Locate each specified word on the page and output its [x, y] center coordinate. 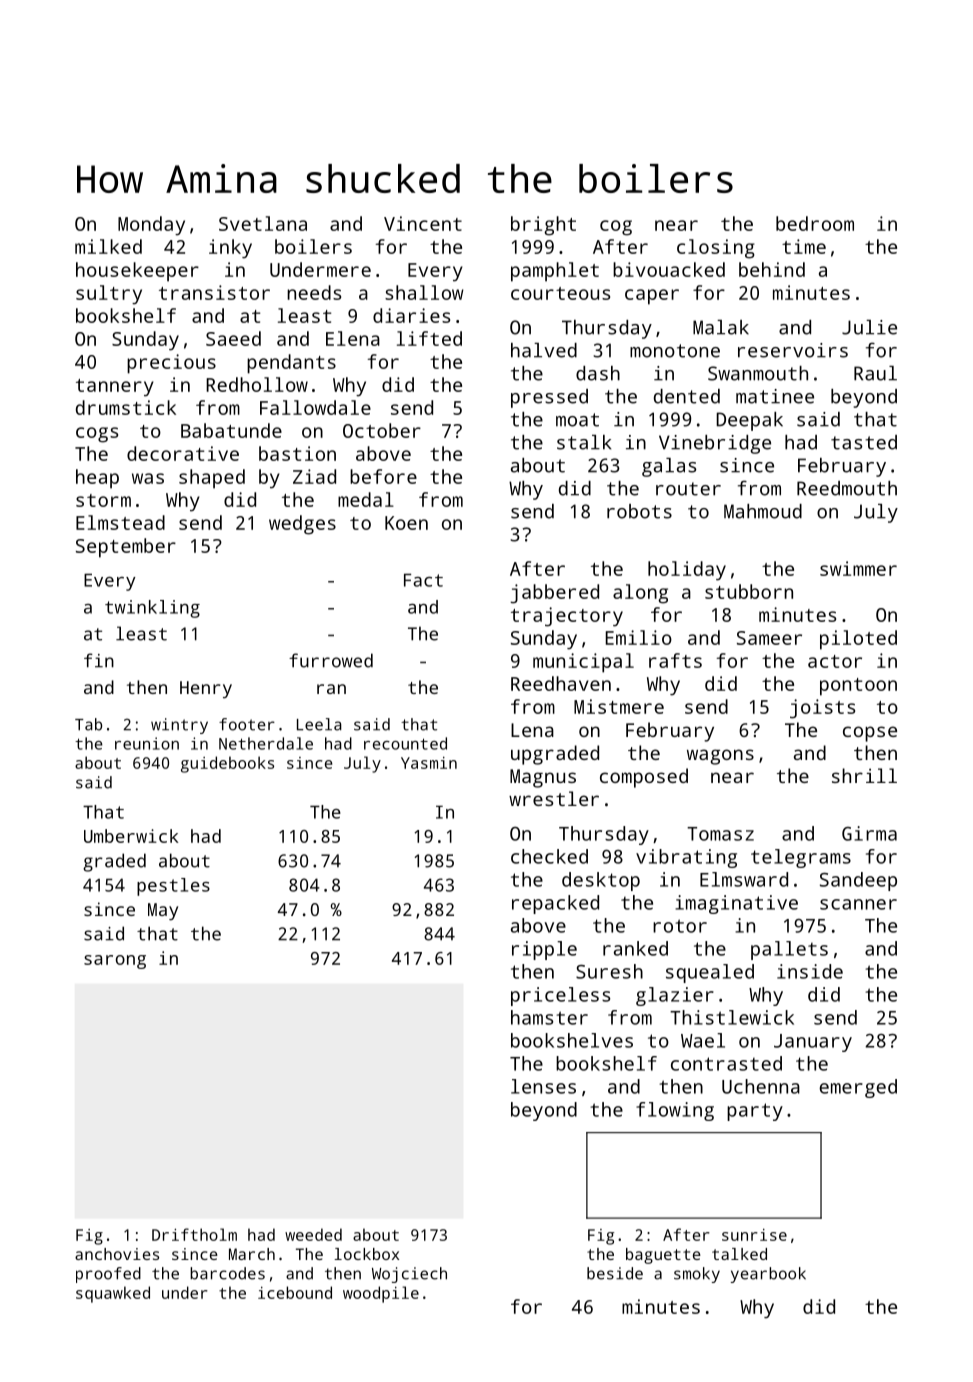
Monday [151, 226]
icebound [295, 1292]
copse [870, 734]
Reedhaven [561, 683]
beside [615, 1273]
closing [716, 249]
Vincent [423, 223]
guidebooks [227, 764]
